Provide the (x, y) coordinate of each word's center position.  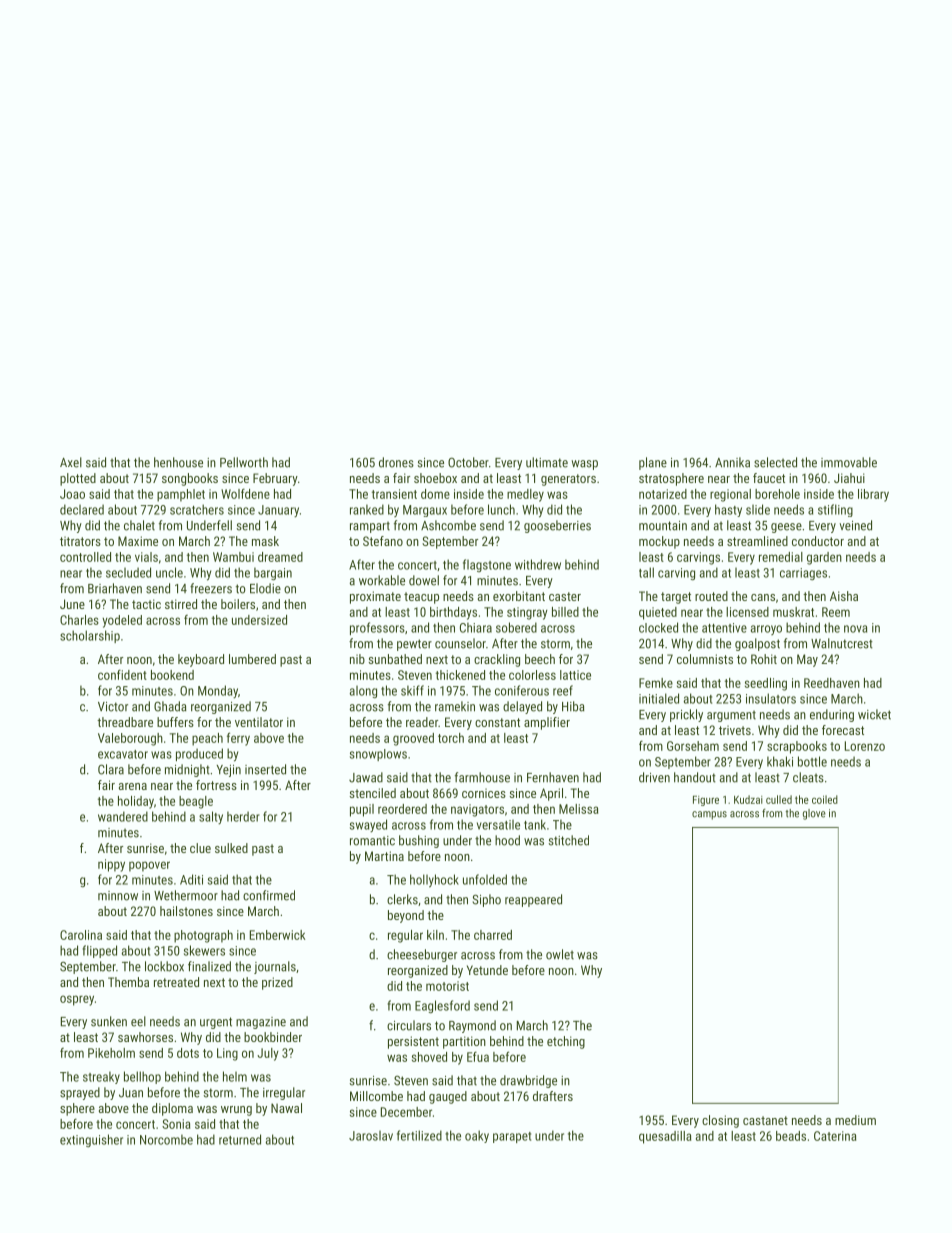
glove (814, 814)
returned (240, 1139)
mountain (663, 526)
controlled (85, 557)
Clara (111, 769)
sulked (231, 848)
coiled (825, 799)
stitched (568, 840)
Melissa (578, 809)
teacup (421, 598)
